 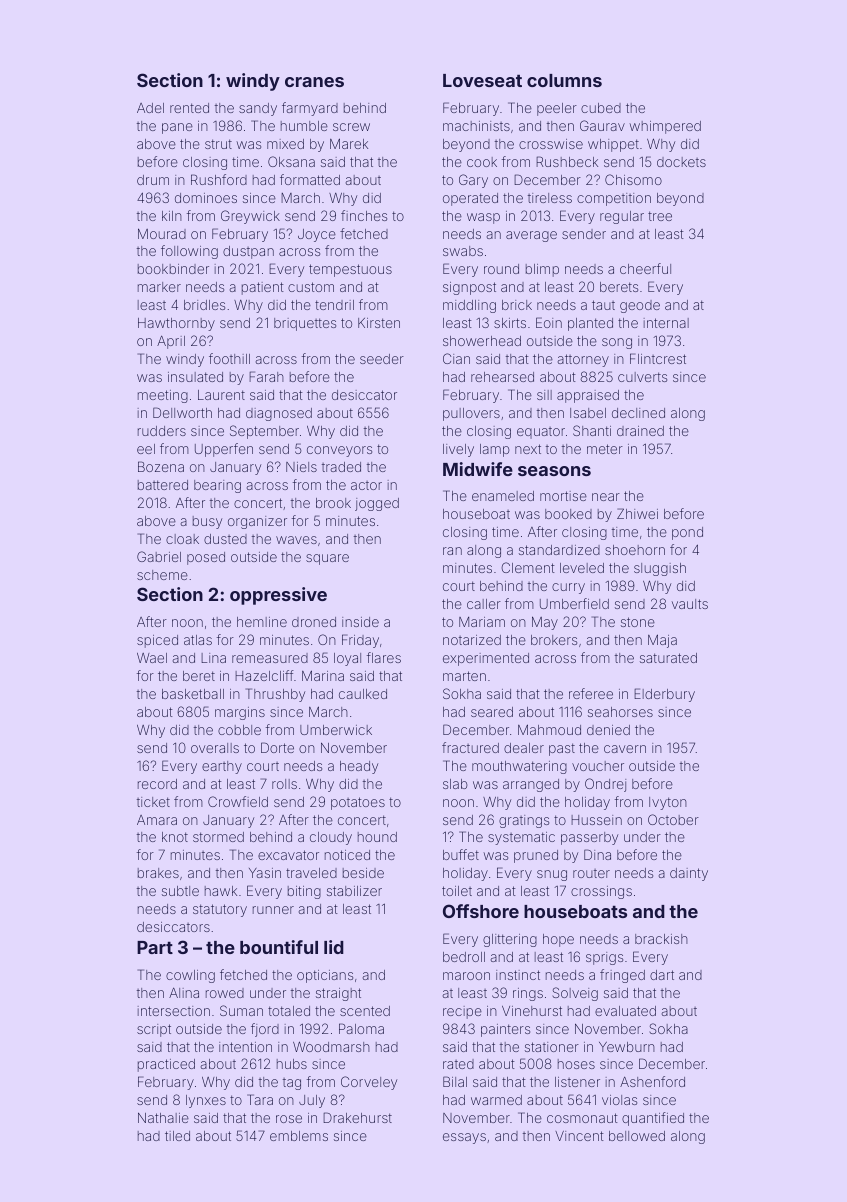 I want to click on cubed, so click(x=601, y=108).
